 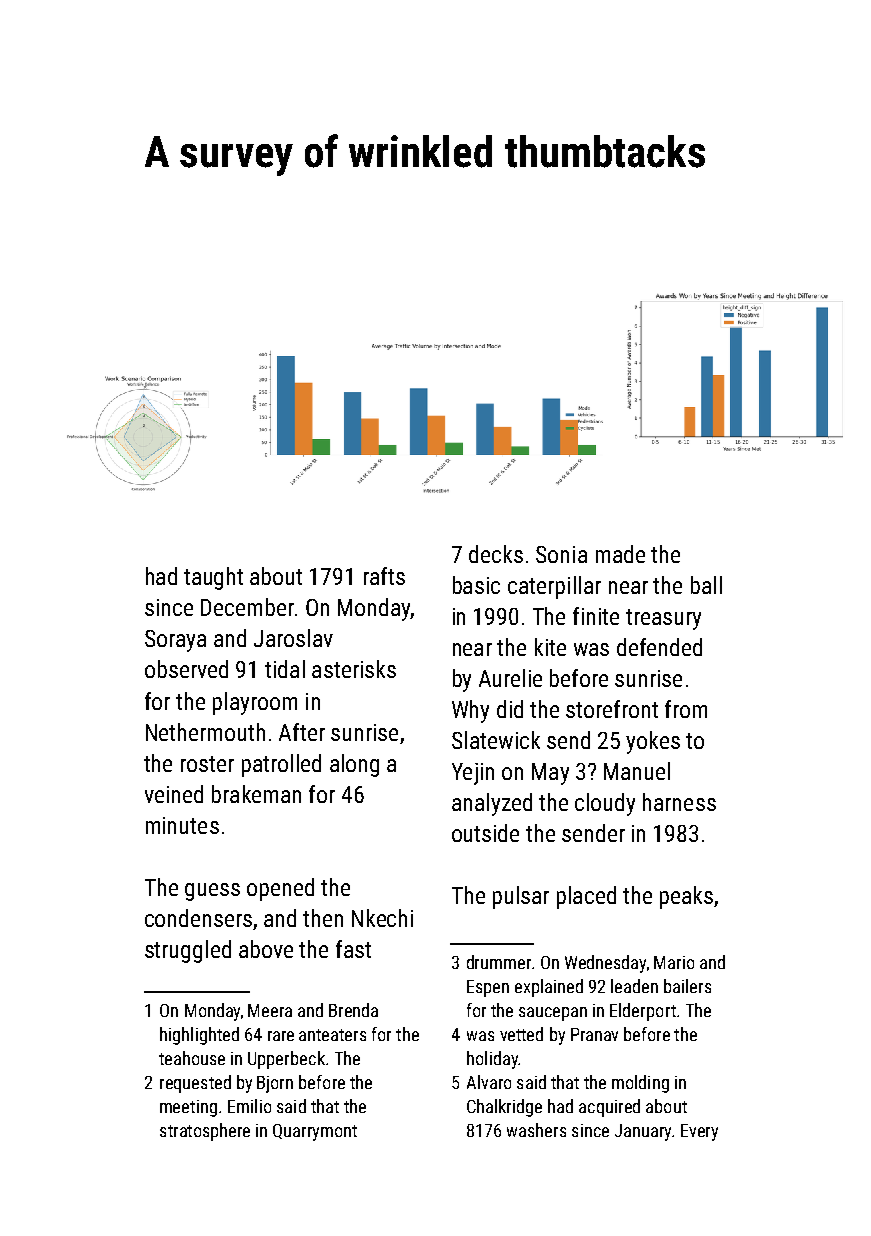 I want to click on taught, so click(x=213, y=578).
